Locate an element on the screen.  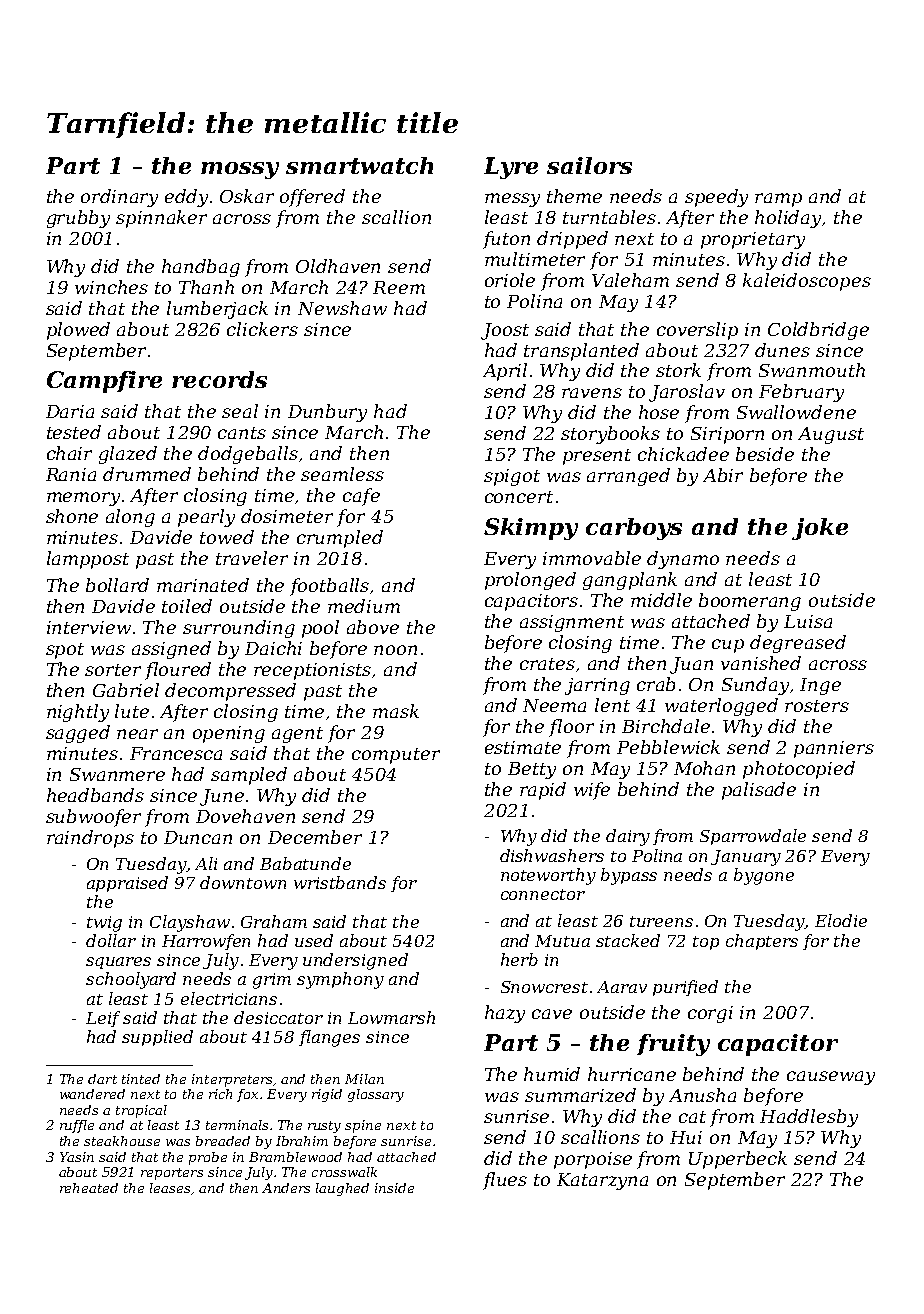
agent is located at coordinates (297, 735).
